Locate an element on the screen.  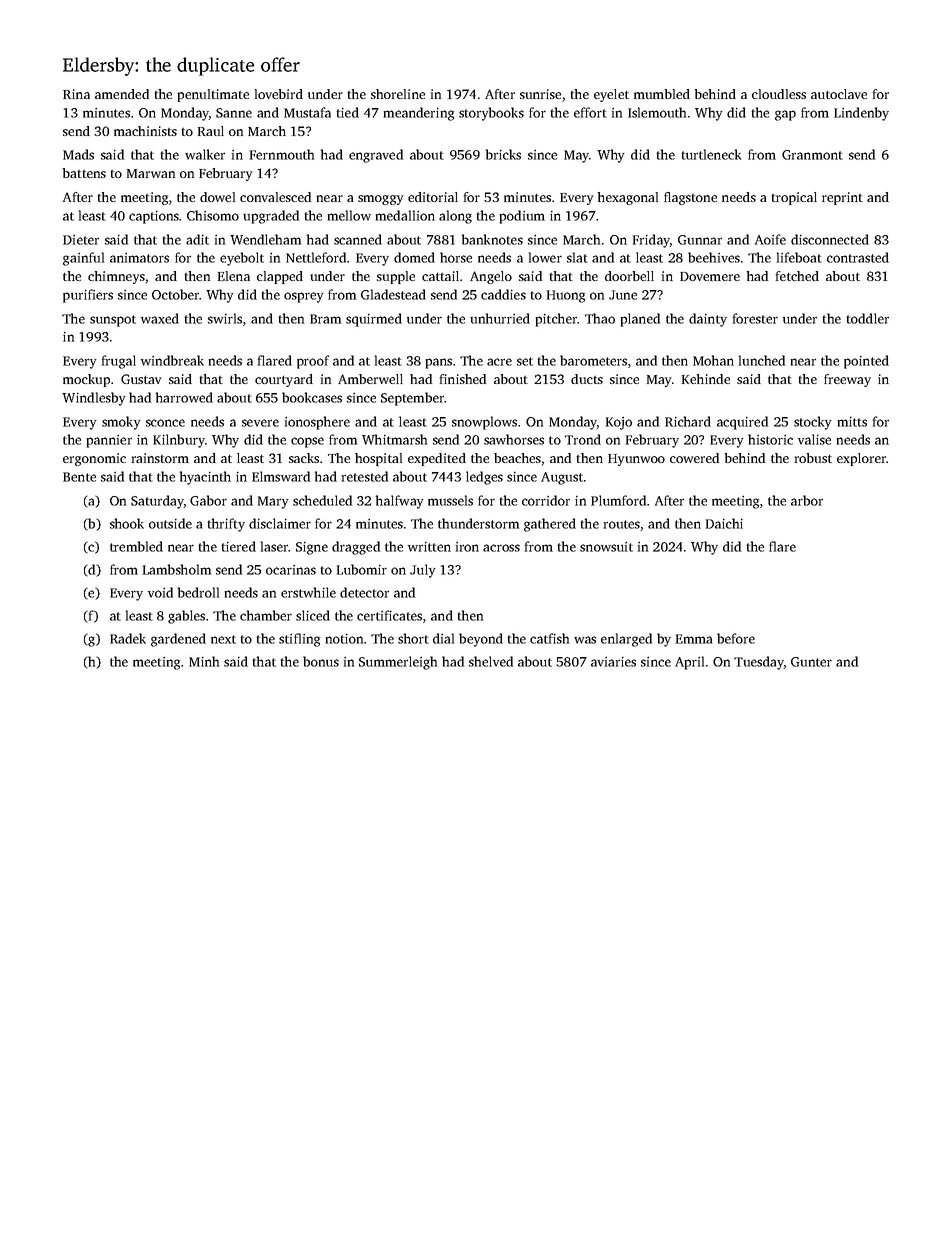
turtleneck is located at coordinates (711, 154).
